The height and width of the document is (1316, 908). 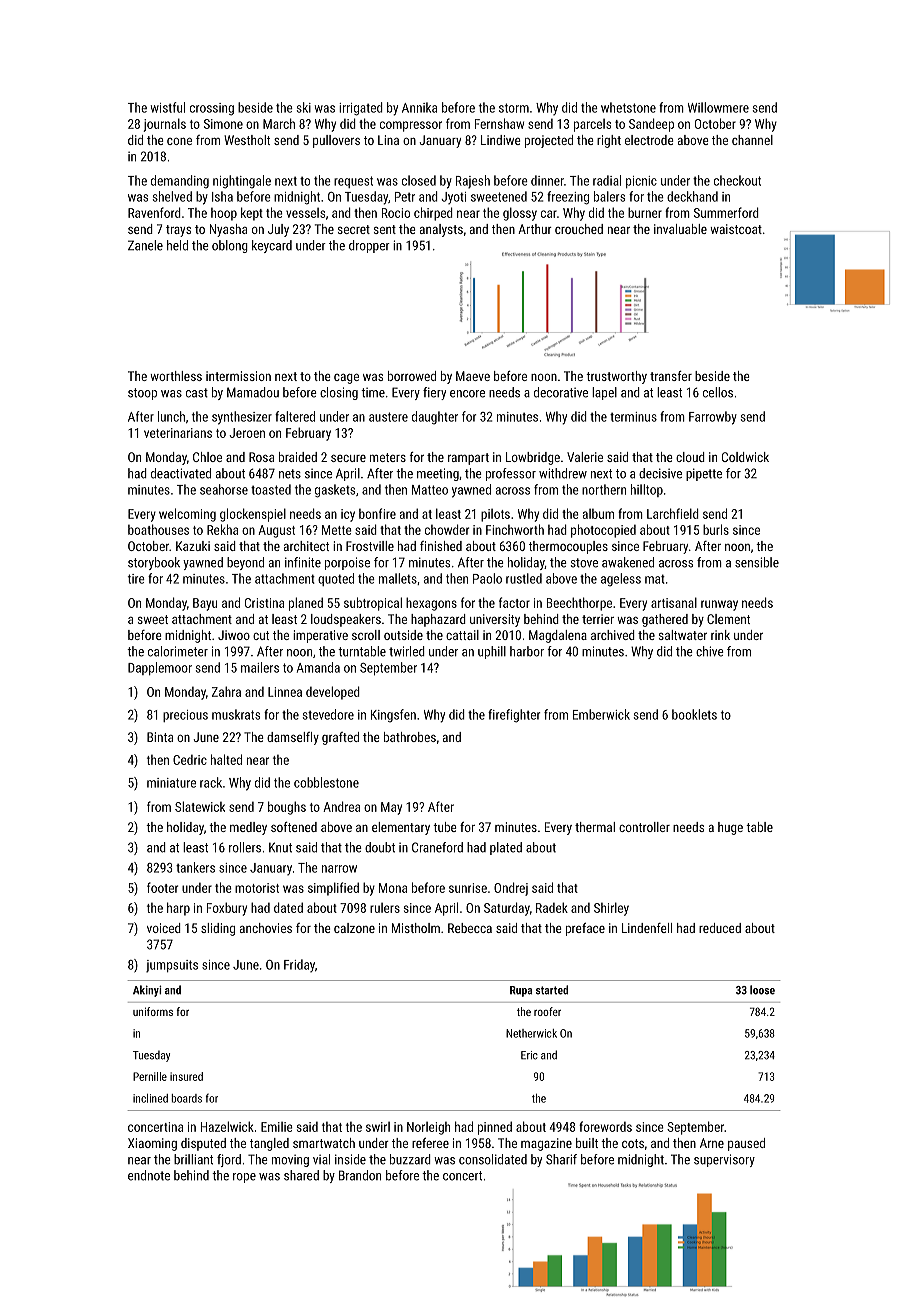 I want to click on Linnea, so click(x=285, y=692).
